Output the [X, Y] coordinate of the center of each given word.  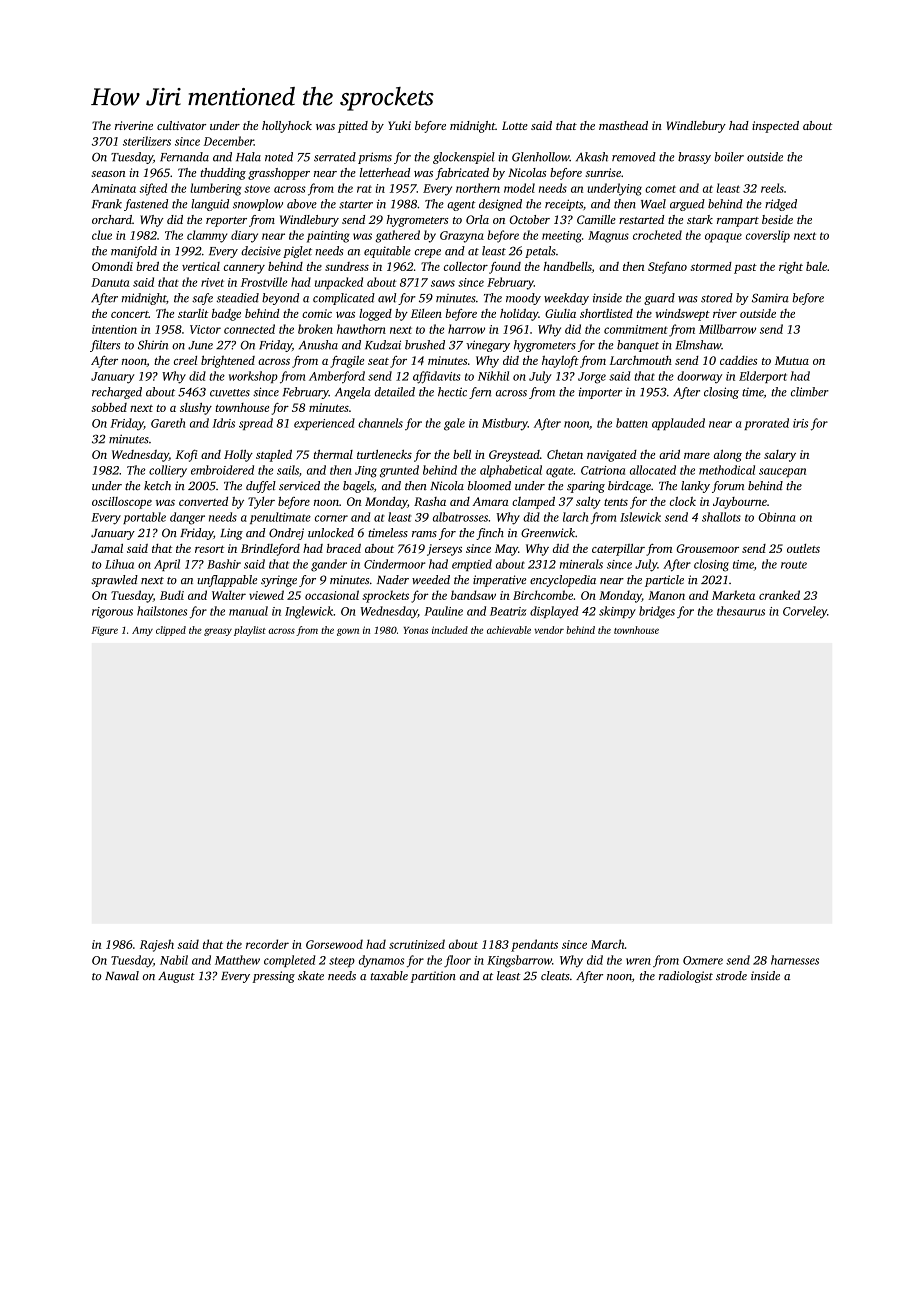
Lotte [515, 125]
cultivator [182, 125]
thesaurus [741, 611]
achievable [509, 630]
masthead [623, 125]
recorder [267, 944]
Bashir [224, 564]
